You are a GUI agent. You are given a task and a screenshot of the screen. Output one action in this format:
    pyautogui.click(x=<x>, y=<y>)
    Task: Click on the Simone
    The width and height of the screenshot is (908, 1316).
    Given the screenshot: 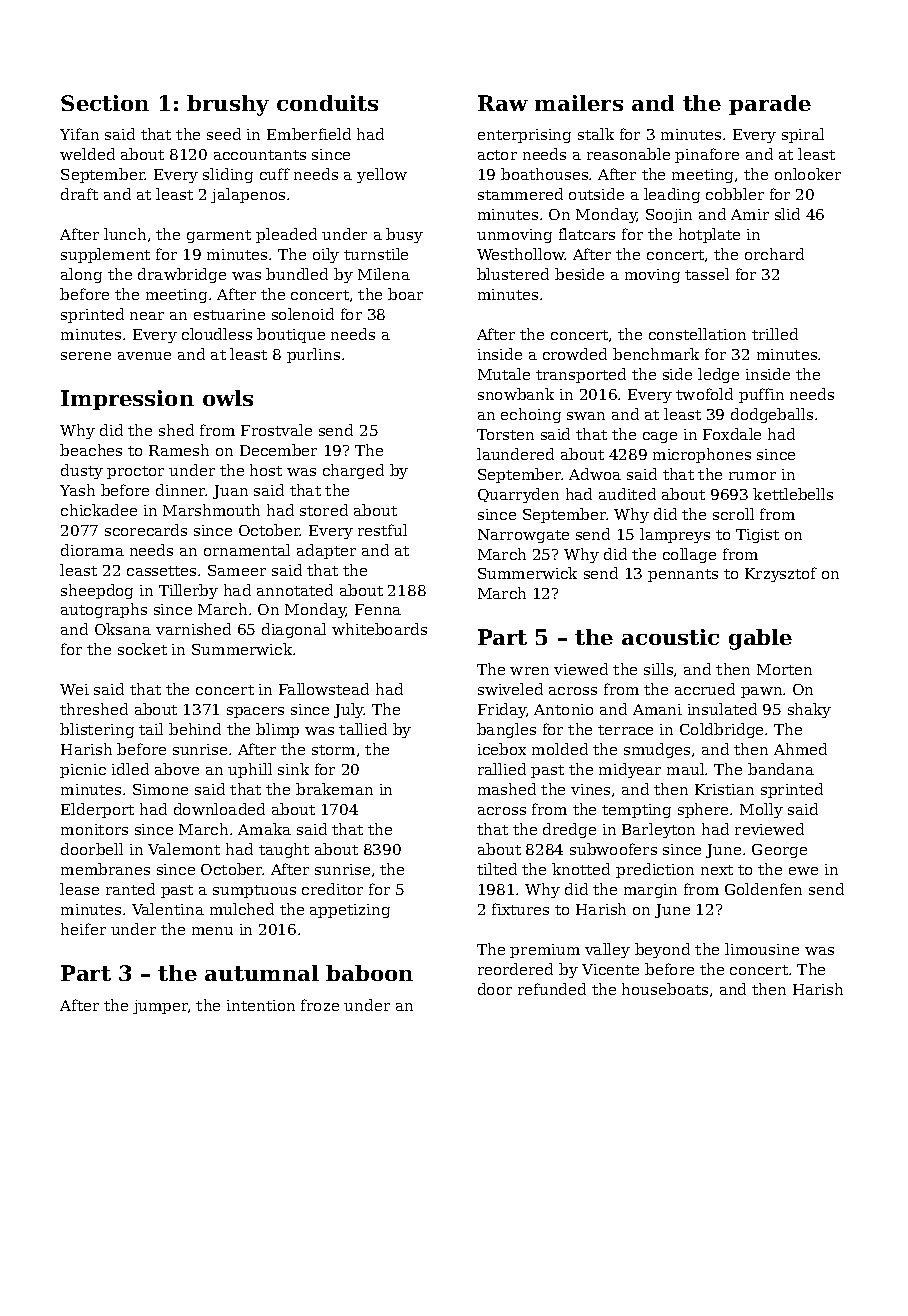 What is the action you would take?
    pyautogui.click(x=160, y=789)
